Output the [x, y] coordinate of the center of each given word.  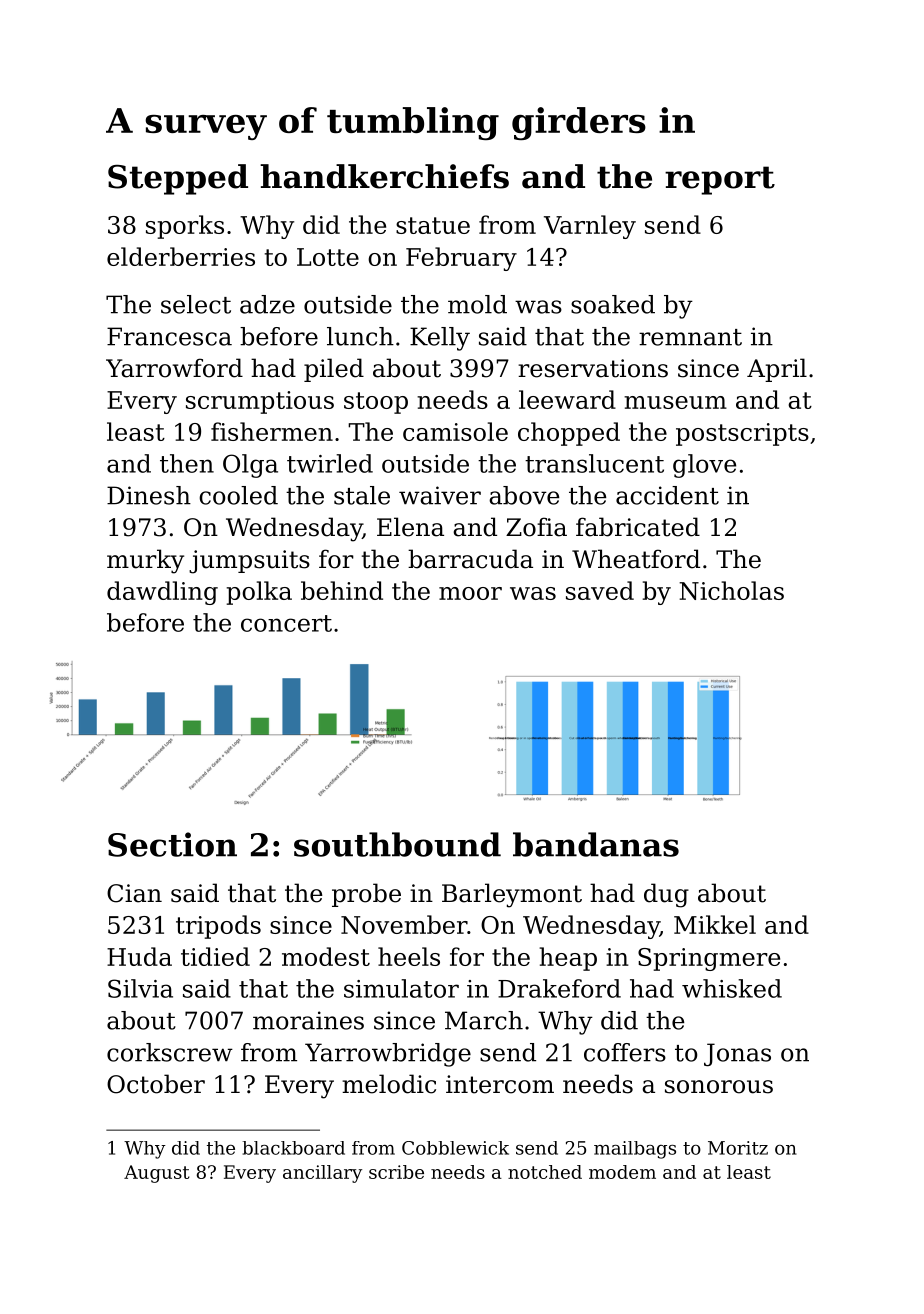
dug [666, 895]
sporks [185, 227]
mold [477, 304]
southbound [397, 844]
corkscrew [170, 1052]
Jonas [737, 1054]
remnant [690, 337]
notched [545, 1172]
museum [675, 402]
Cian [134, 893]
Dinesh [149, 495]
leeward [567, 399]
